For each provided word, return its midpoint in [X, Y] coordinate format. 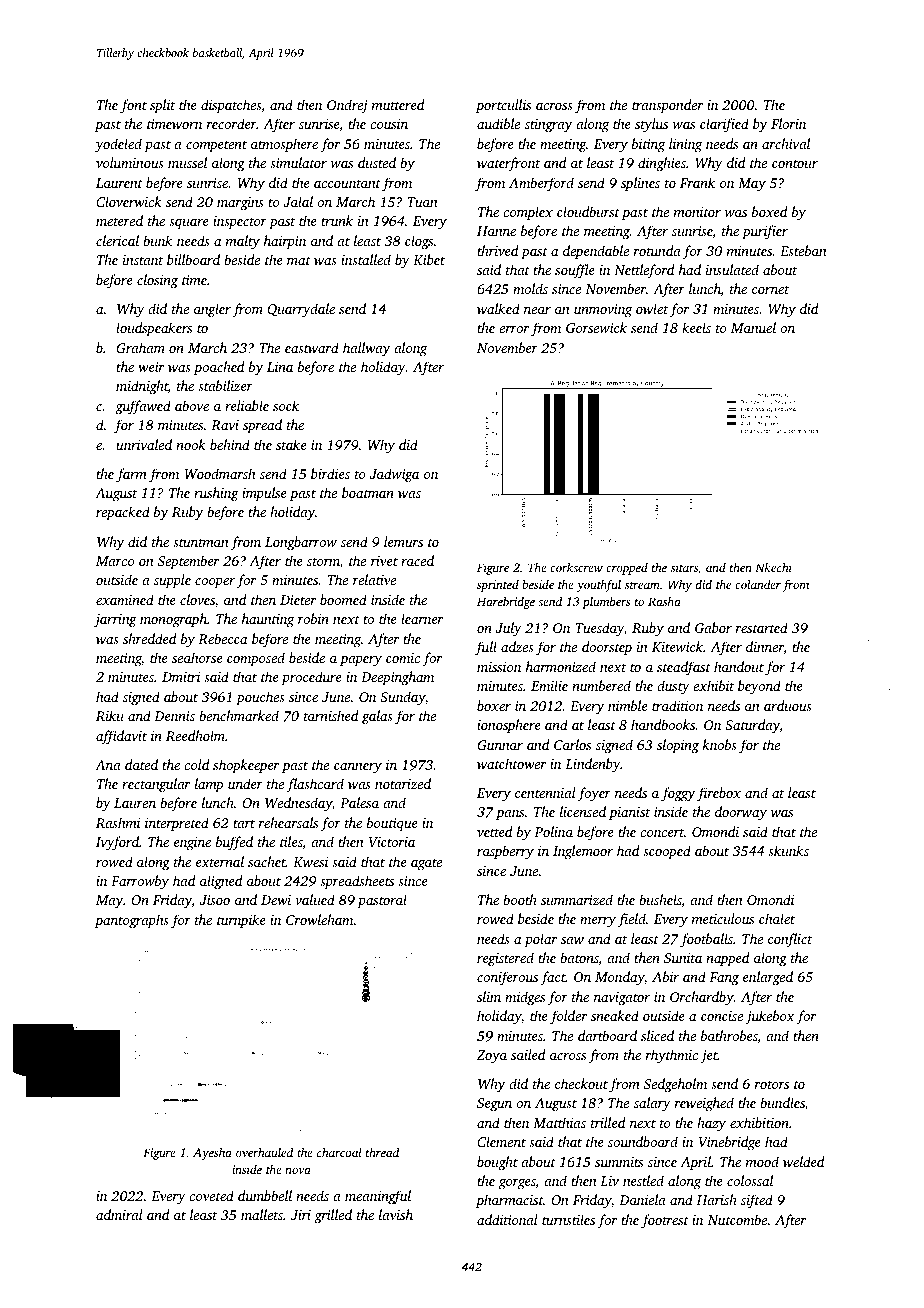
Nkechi [773, 567]
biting [648, 145]
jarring [115, 621]
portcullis [503, 106]
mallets [262, 1214]
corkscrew [576, 567]
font [133, 106]
